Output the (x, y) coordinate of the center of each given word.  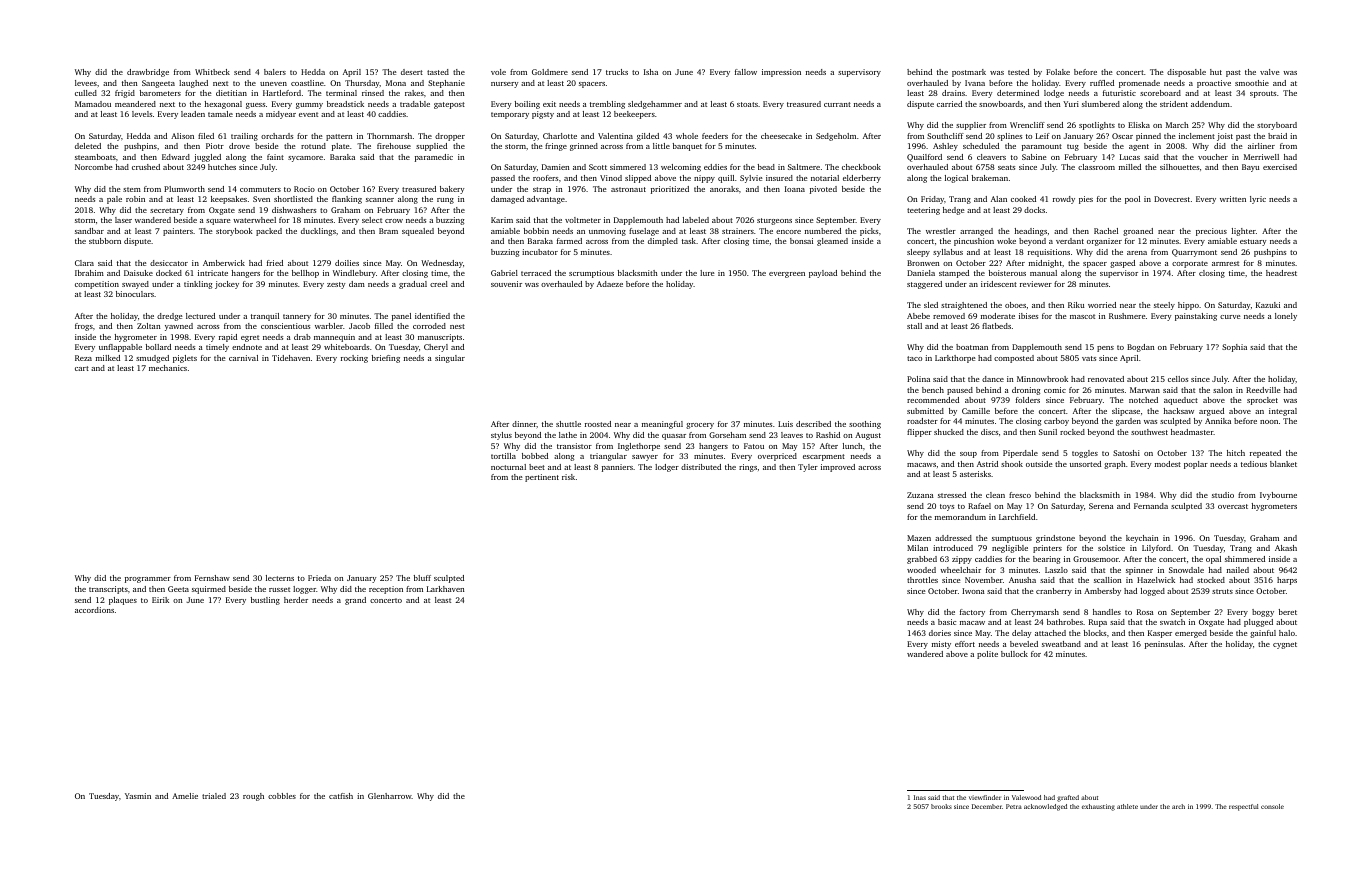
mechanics (168, 368)
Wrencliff (1027, 125)
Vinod (611, 178)
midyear (281, 115)
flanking (347, 200)
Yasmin (138, 796)
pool (1132, 200)
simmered (628, 167)
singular (450, 359)
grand (355, 601)
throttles (922, 580)
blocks (1095, 633)
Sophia (1234, 348)
